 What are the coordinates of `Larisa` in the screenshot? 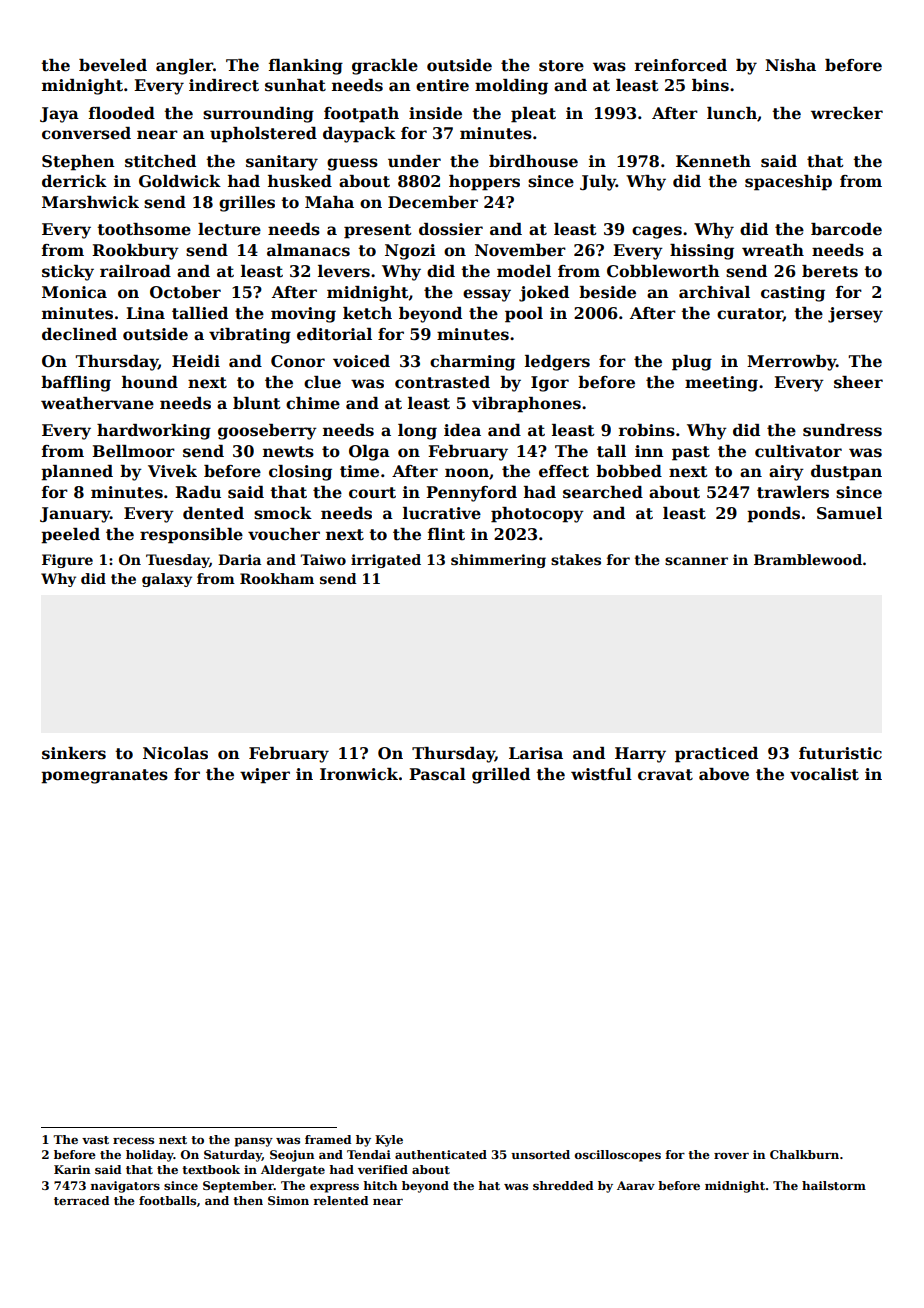 It's located at (536, 753).
